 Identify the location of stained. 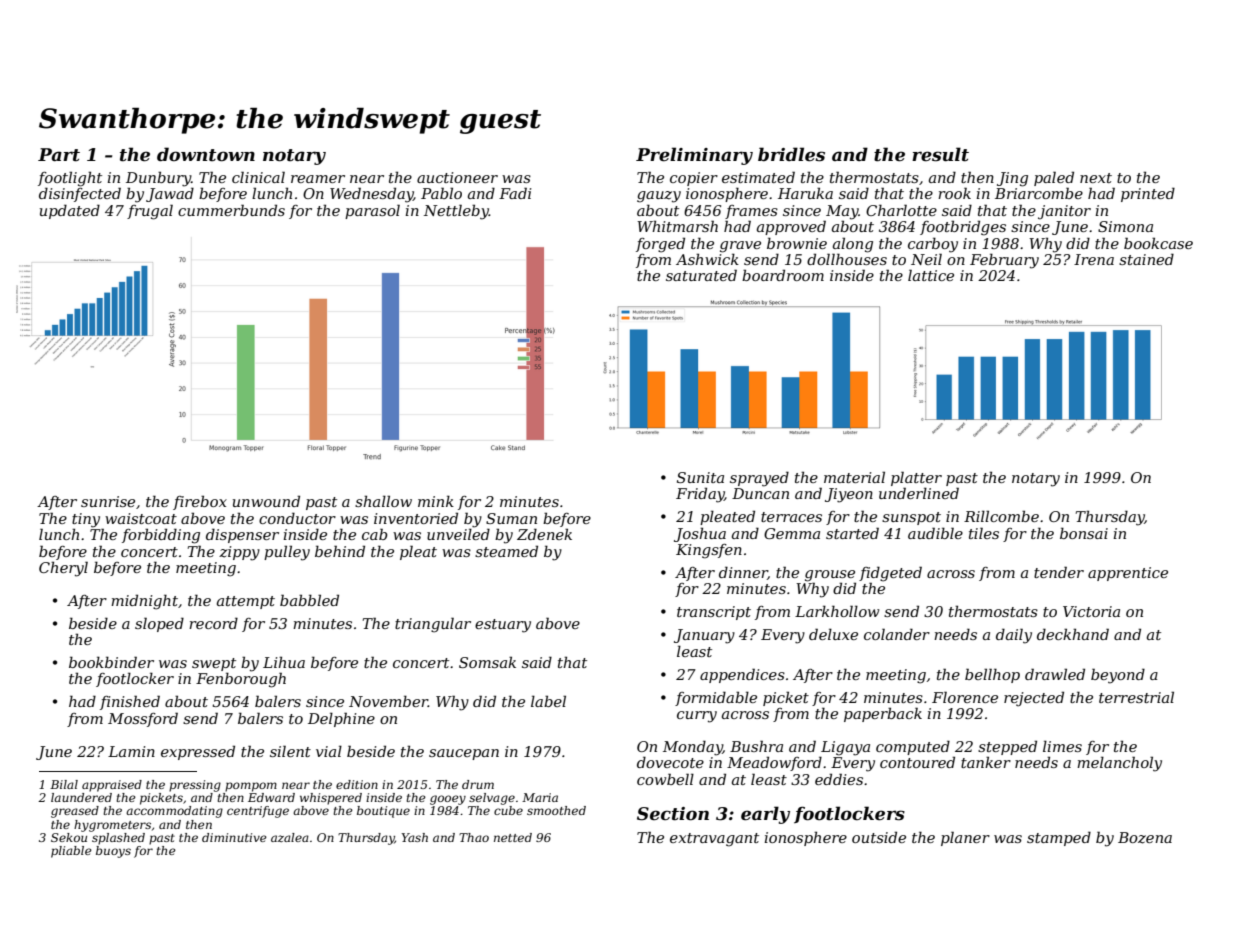
(1146, 259).
